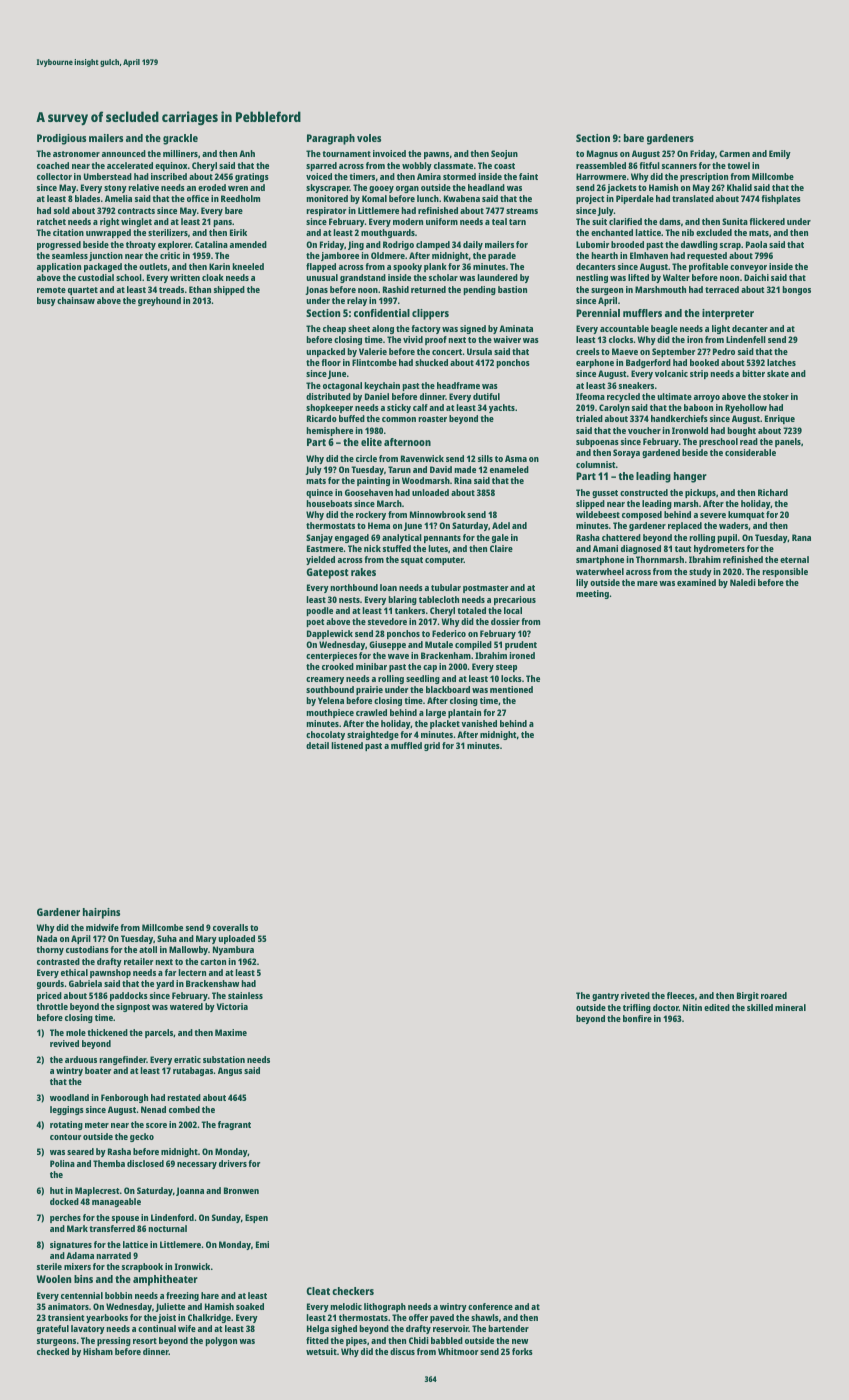 The width and height of the page is (849, 1400). Describe the element at coordinates (101, 913) in the page. I see `hairpins` at that location.
